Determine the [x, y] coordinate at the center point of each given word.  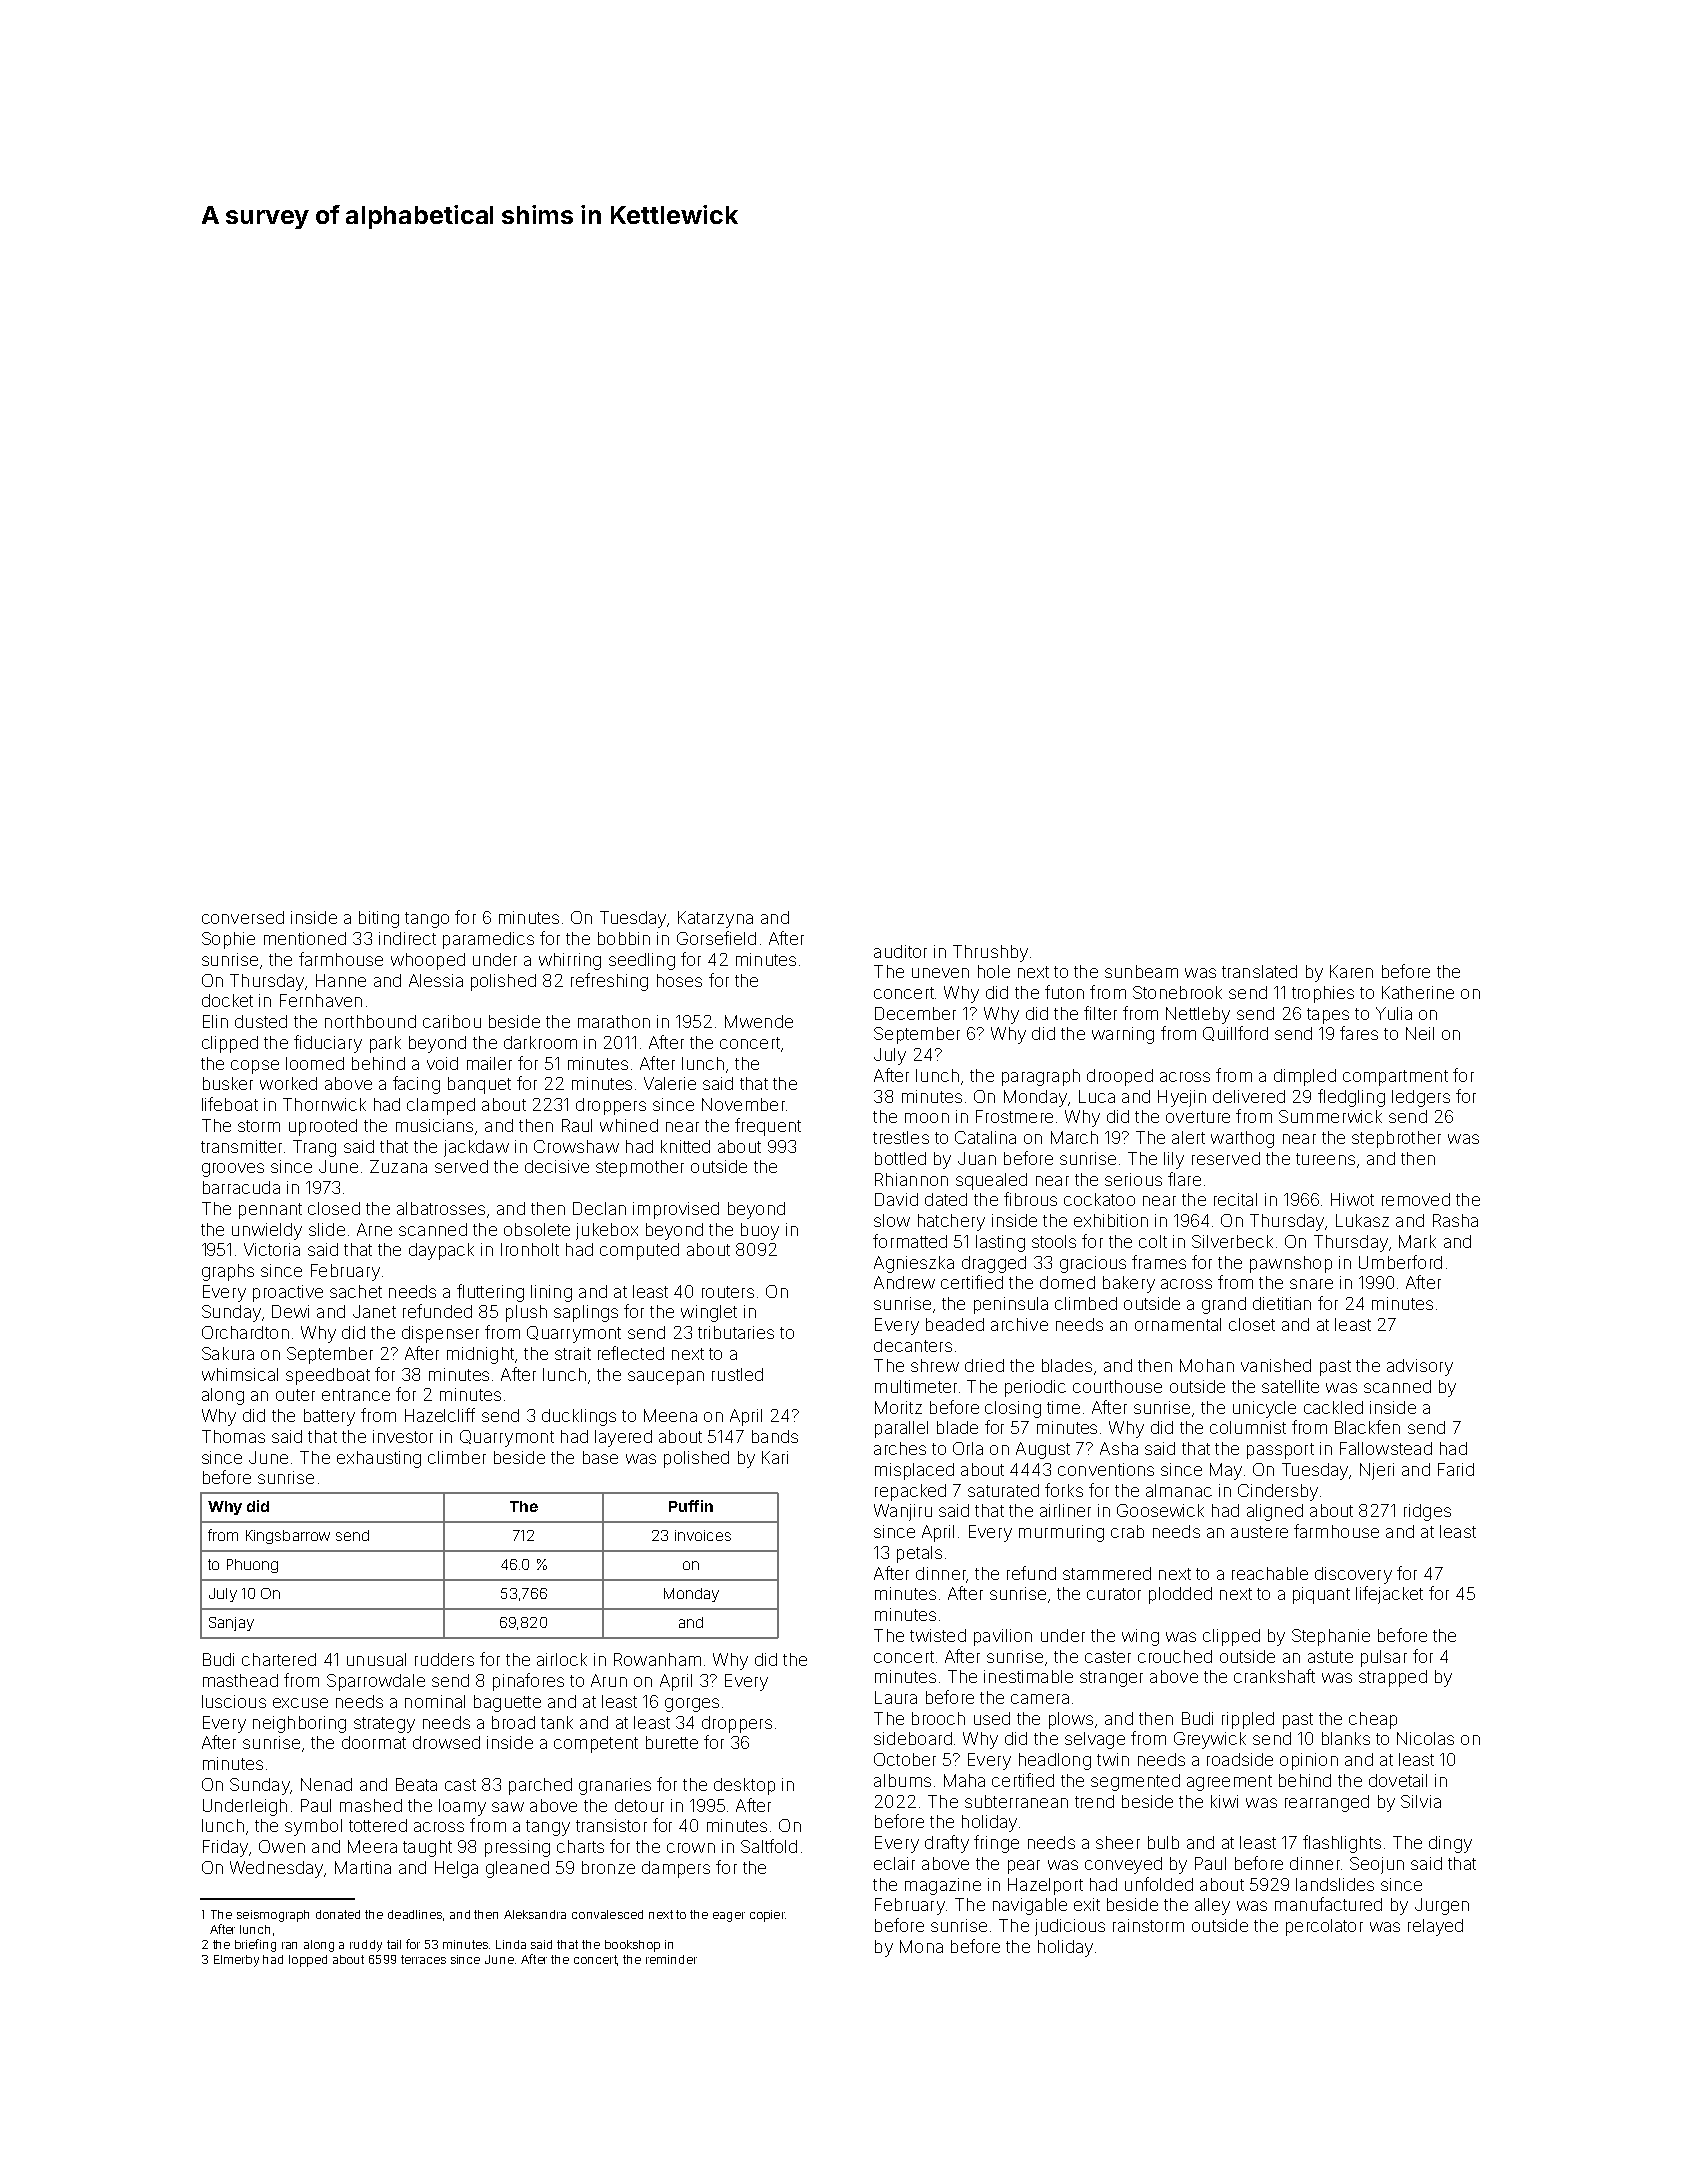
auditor [900, 951]
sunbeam [1141, 971]
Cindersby [1278, 1492]
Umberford [1400, 1262]
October [905, 1759]
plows [1071, 1720]
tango [427, 920]
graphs [228, 1272]
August [1043, 1450]
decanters [913, 1345]
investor [403, 1436]
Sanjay [231, 1624]
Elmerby [236, 1961]
